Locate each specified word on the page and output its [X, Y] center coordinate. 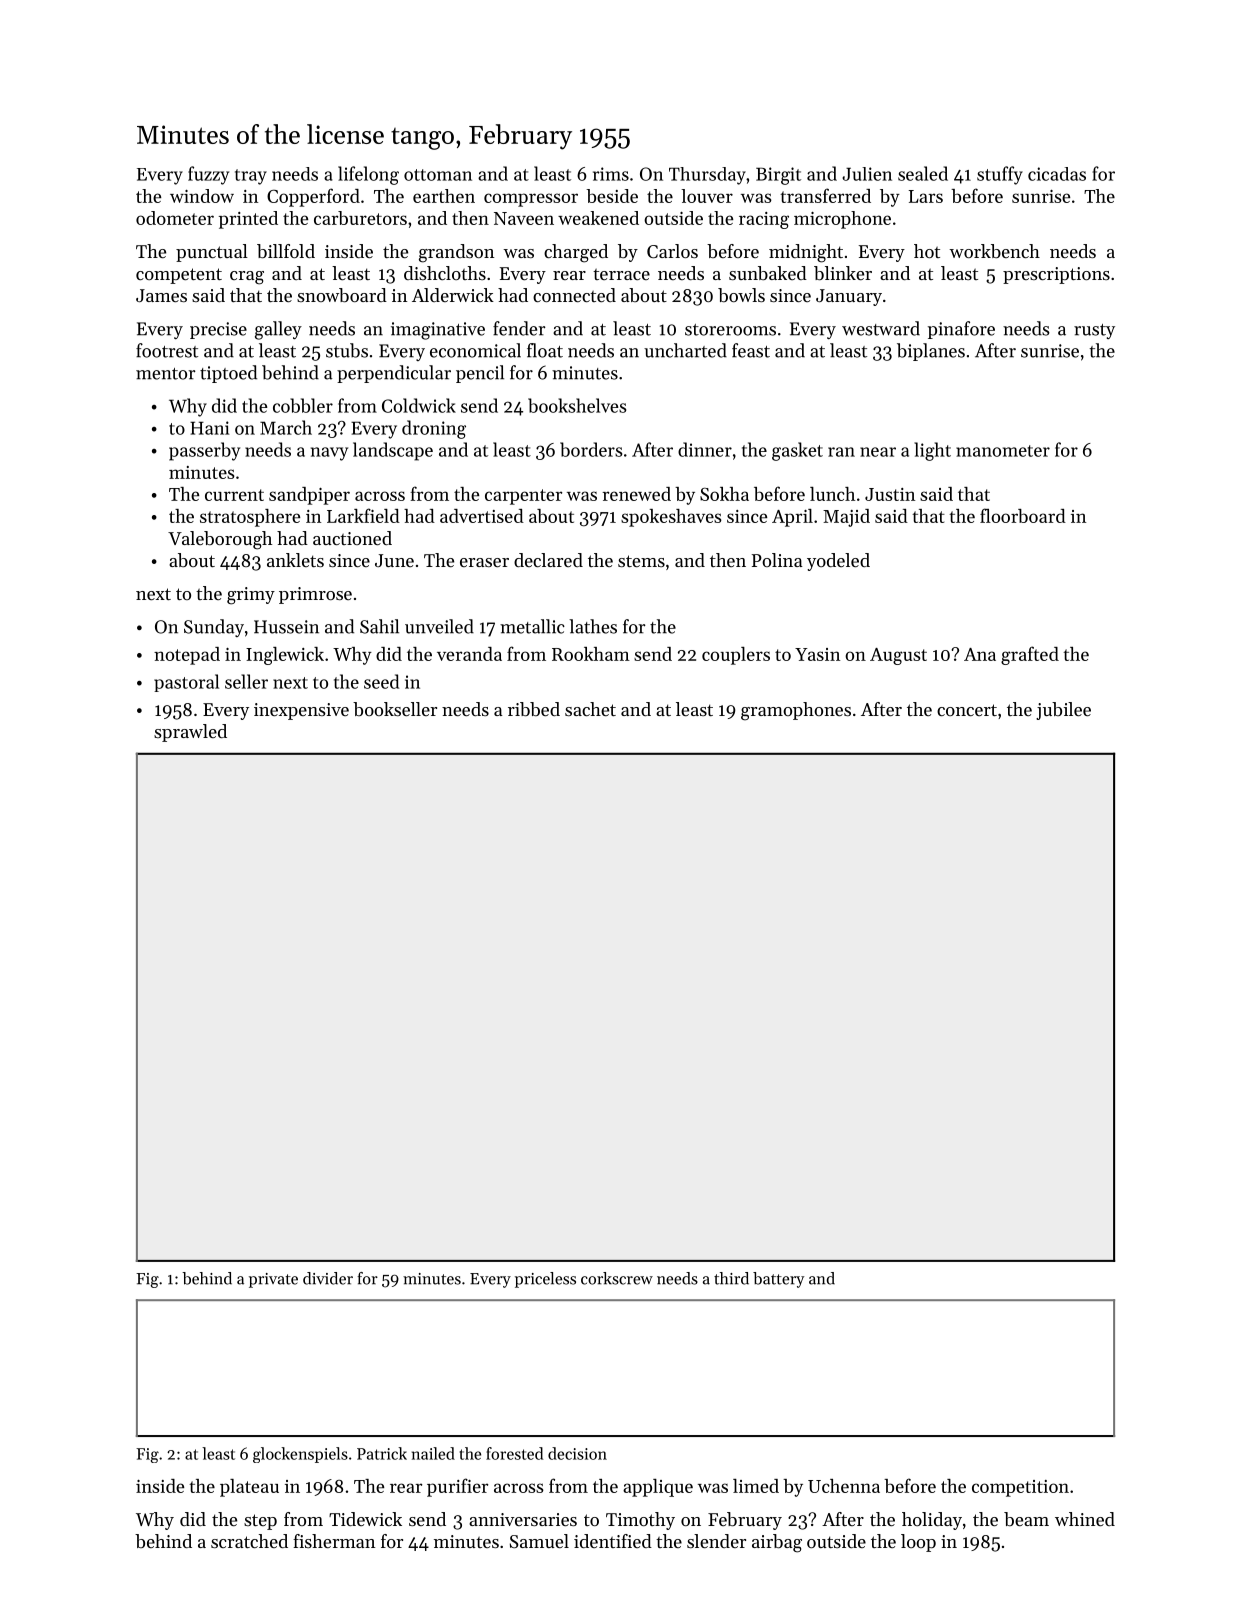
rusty [1094, 331]
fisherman [334, 1541]
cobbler [303, 405]
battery [778, 1280]
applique [658, 1488]
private [273, 1280]
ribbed [534, 709]
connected [574, 295]
